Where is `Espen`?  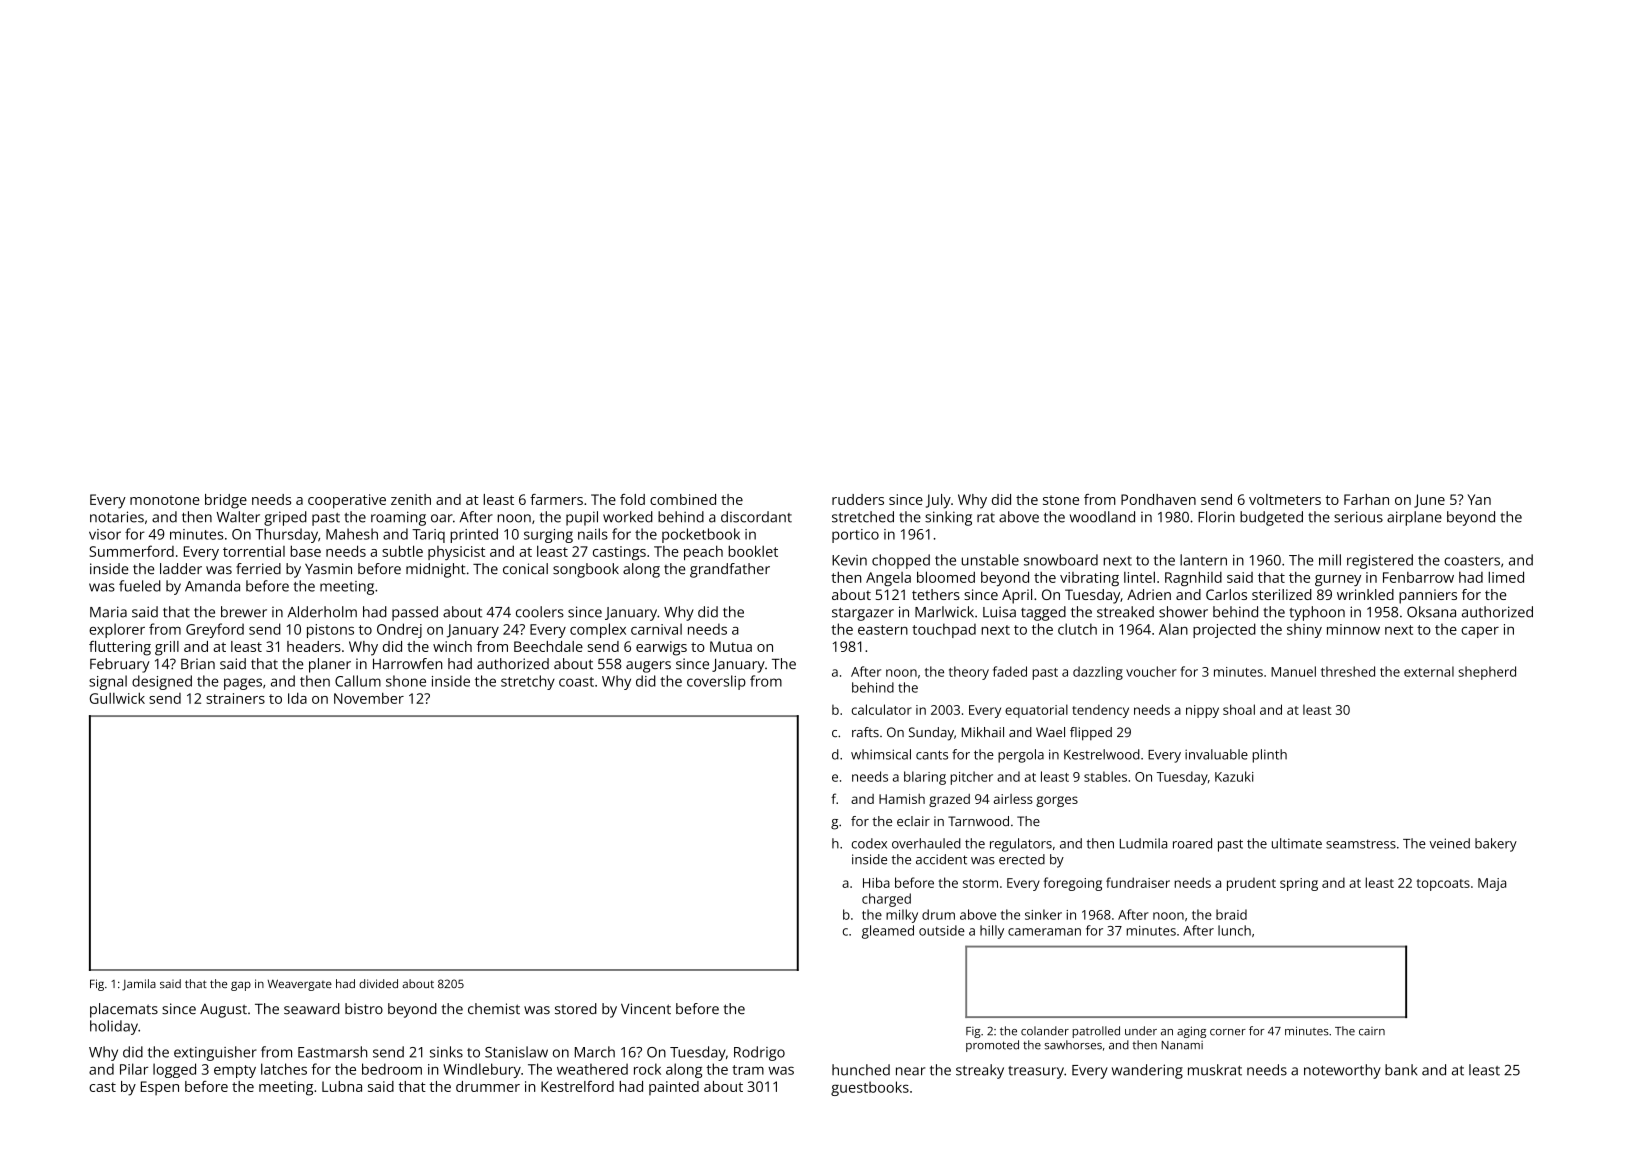 Espen is located at coordinates (160, 1088).
